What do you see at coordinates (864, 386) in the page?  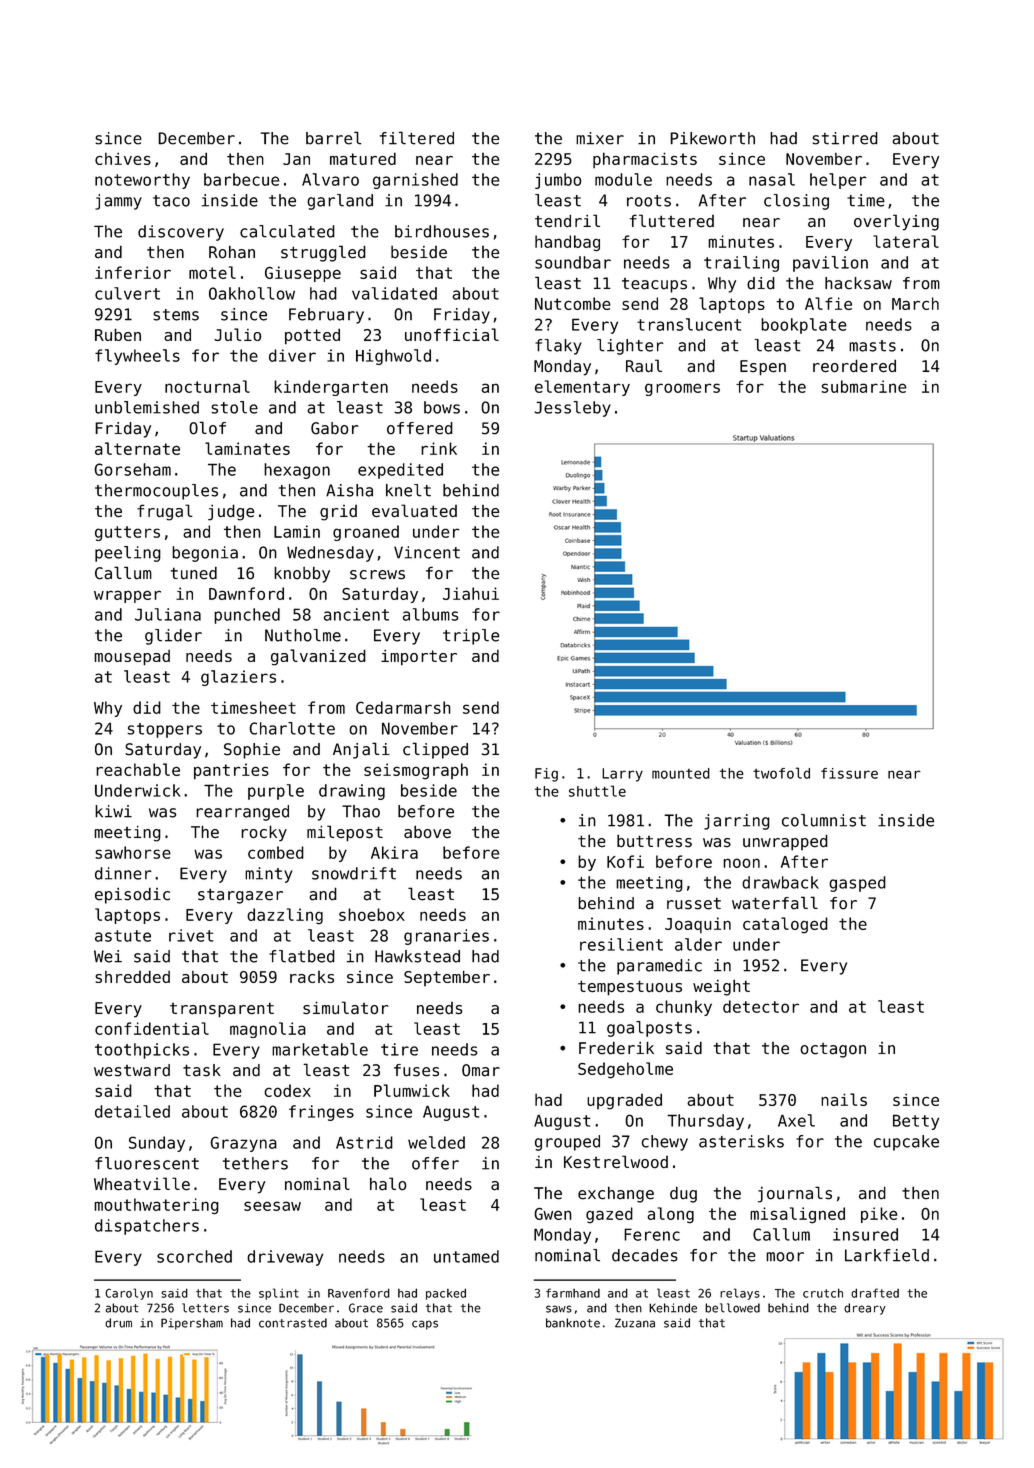 I see `submarine` at bounding box center [864, 386].
